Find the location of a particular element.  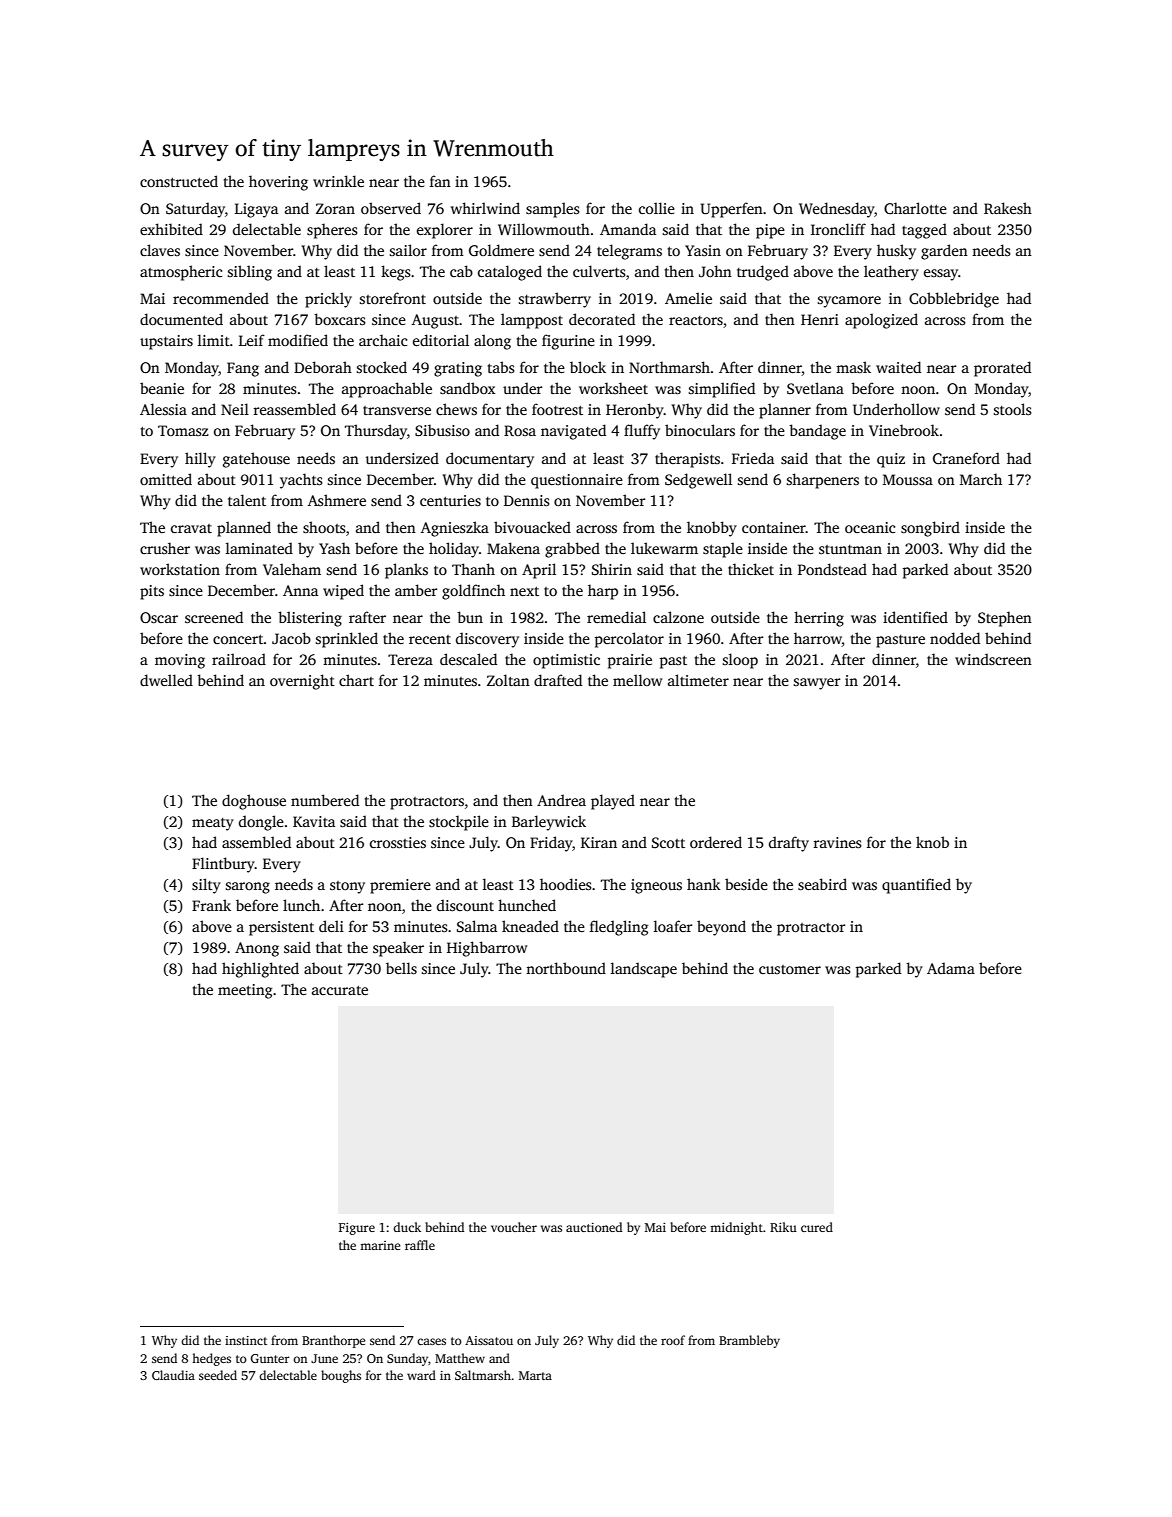

accurate is located at coordinates (340, 990).
